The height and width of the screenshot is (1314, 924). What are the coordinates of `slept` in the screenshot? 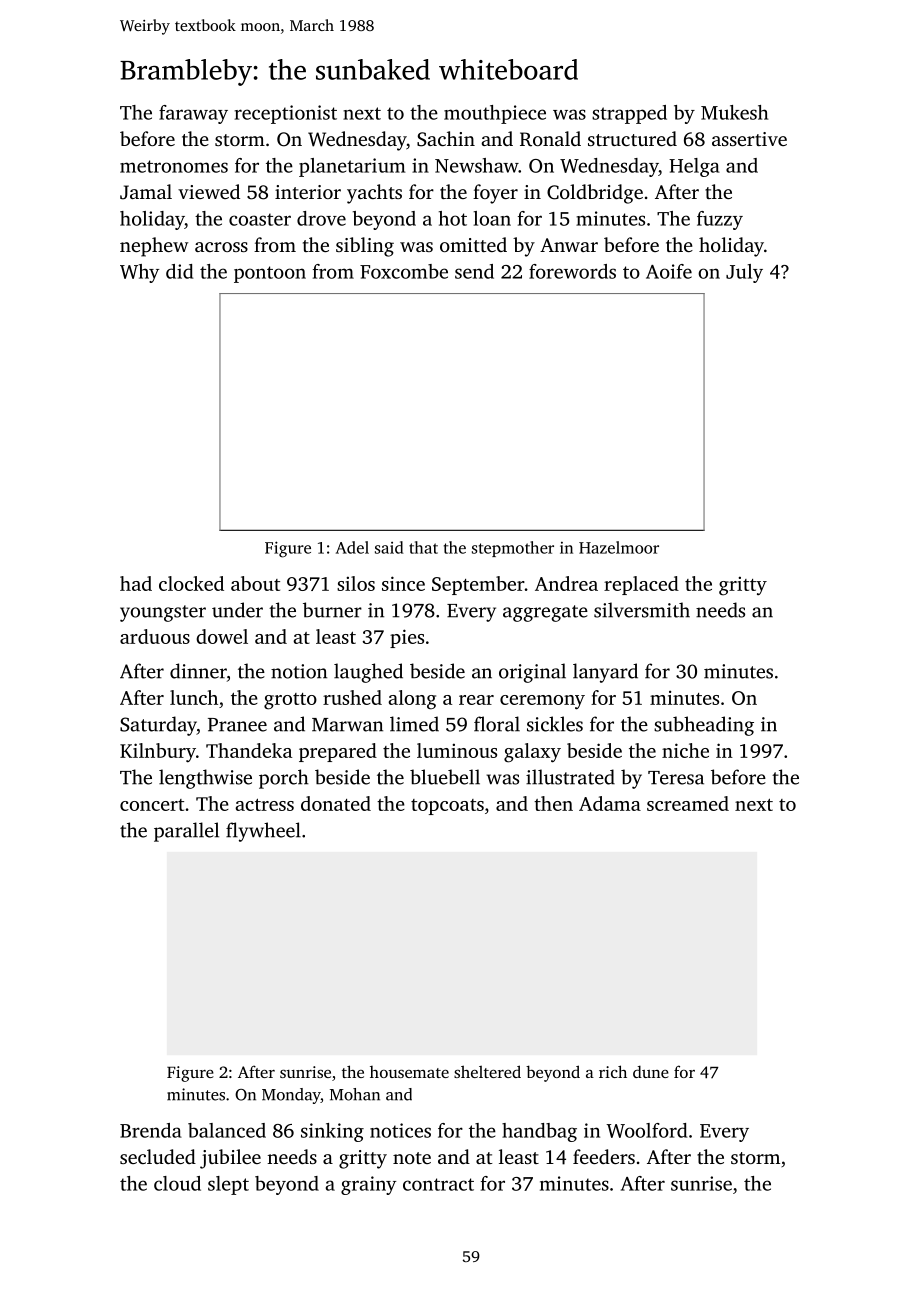 It's located at (228, 1185).
